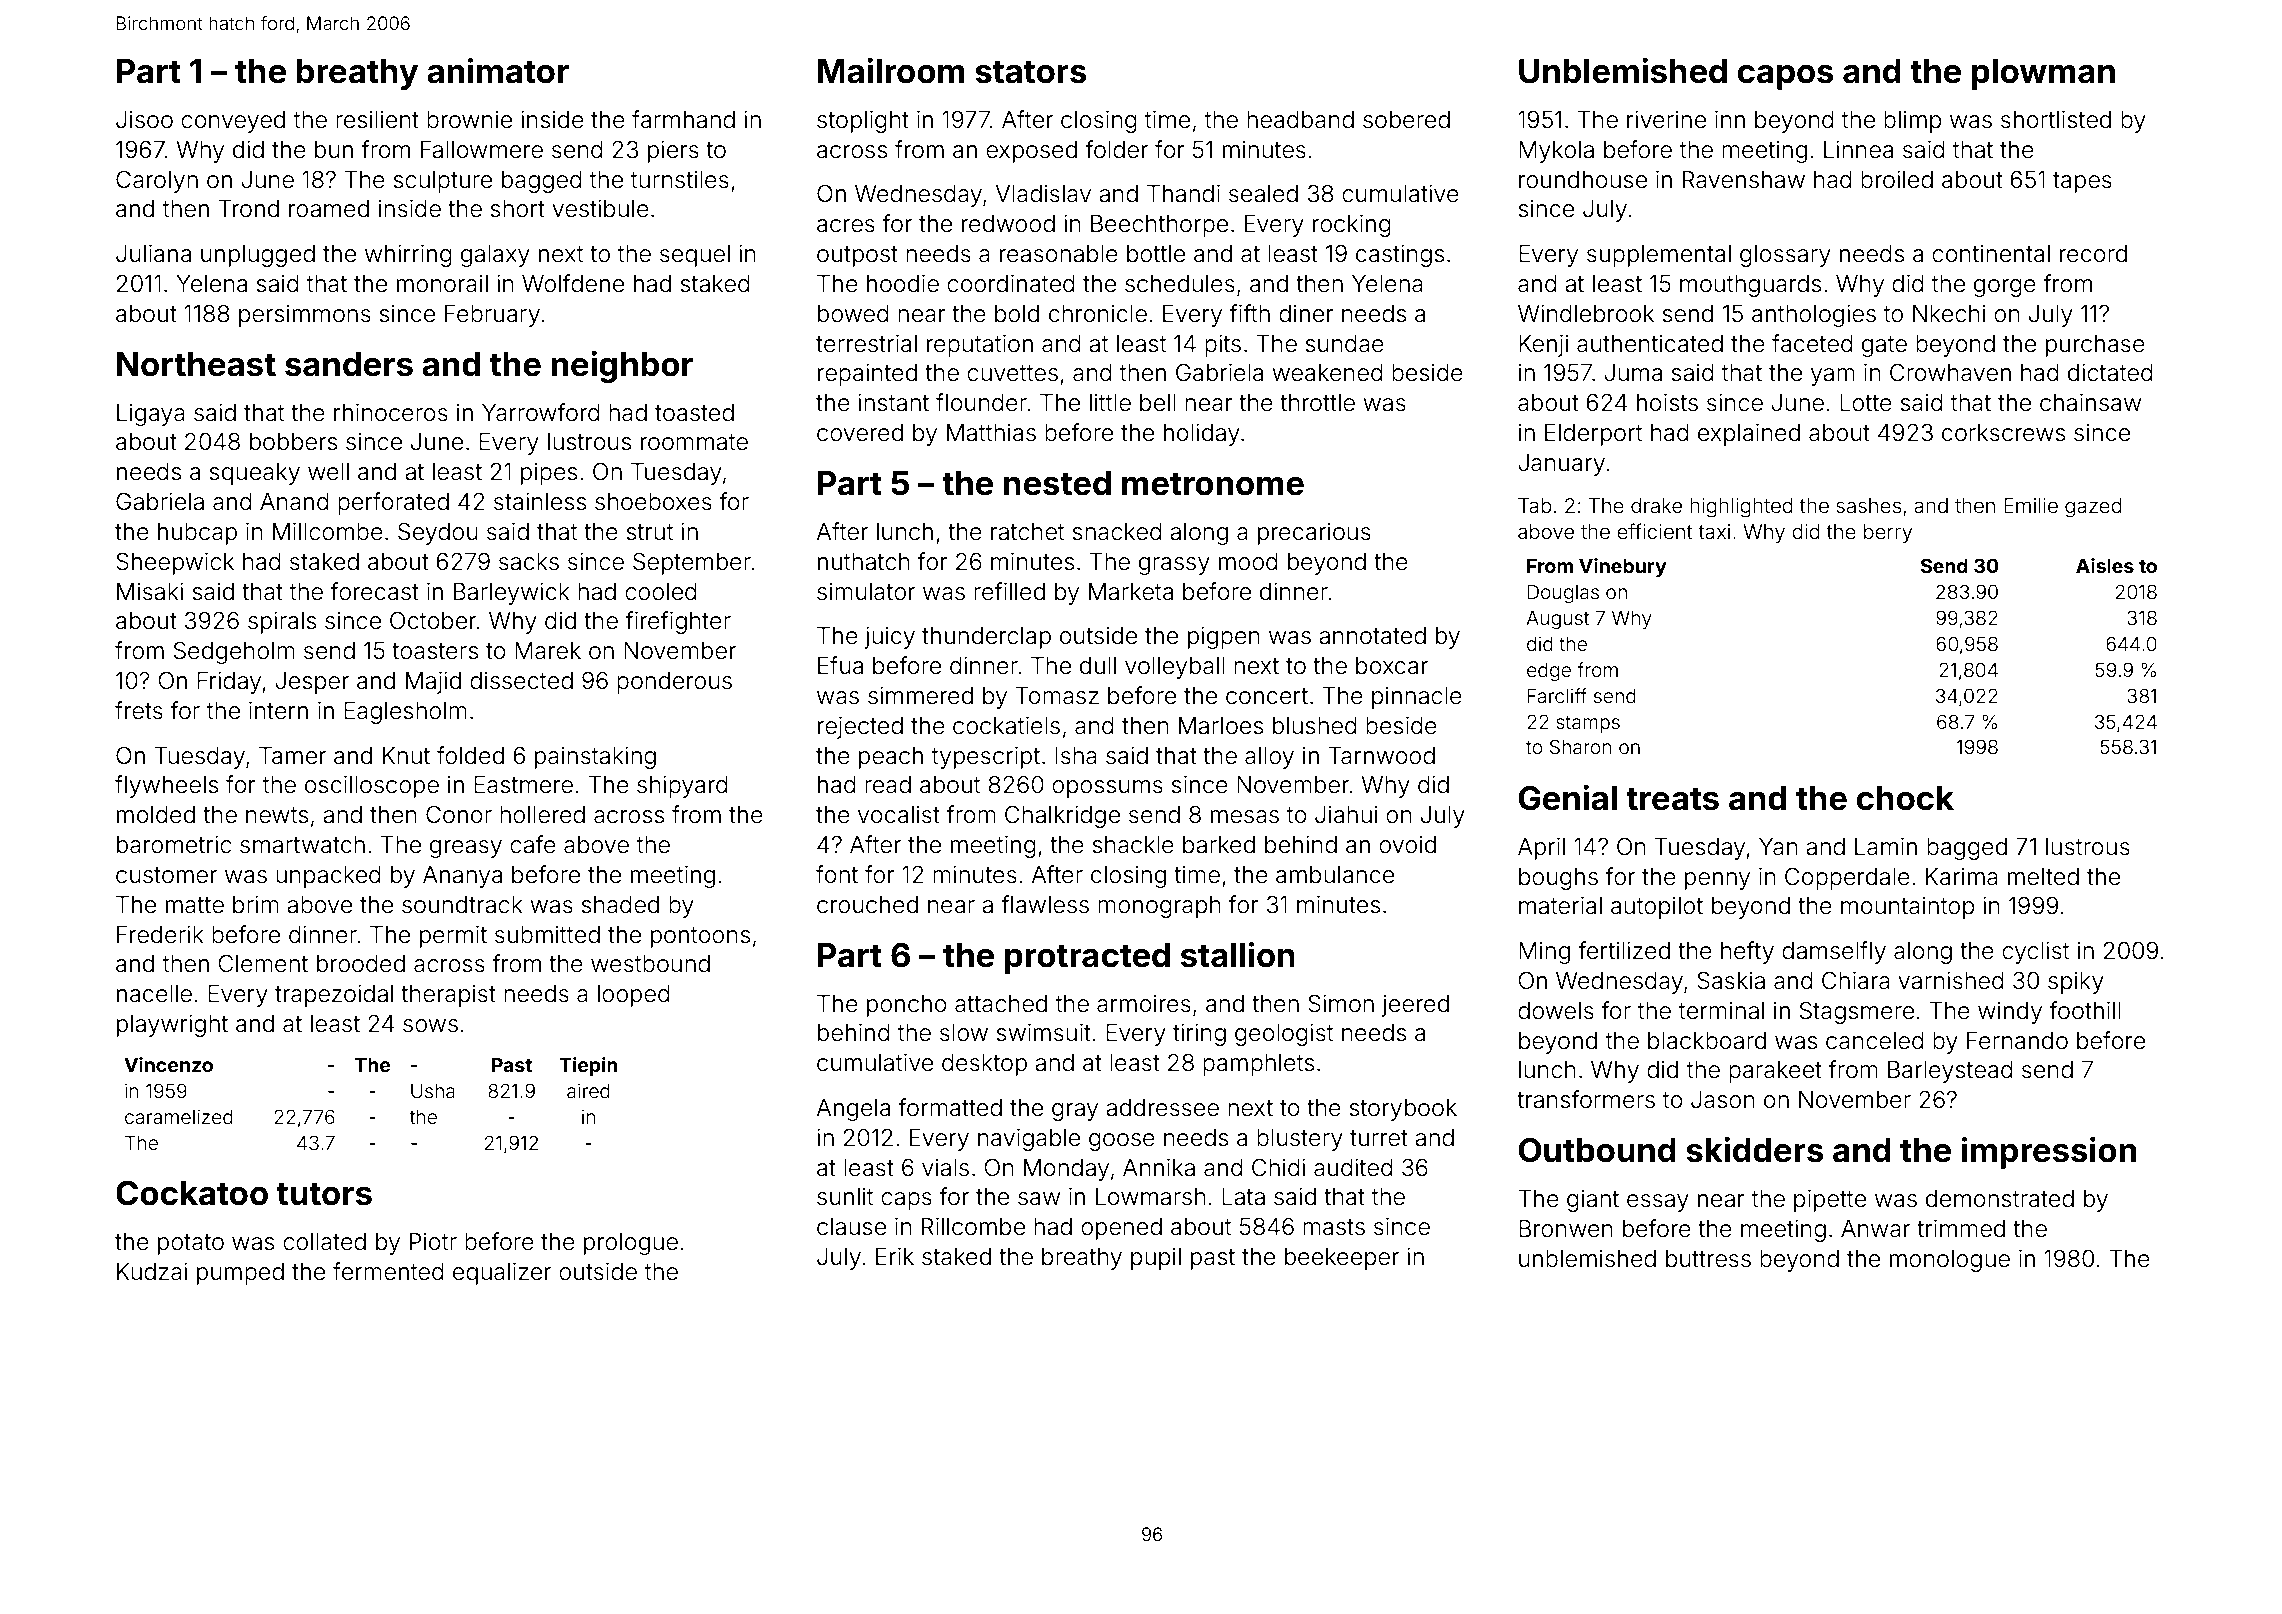  Describe the element at coordinates (622, 367) in the screenshot. I see `neighbor` at that location.
